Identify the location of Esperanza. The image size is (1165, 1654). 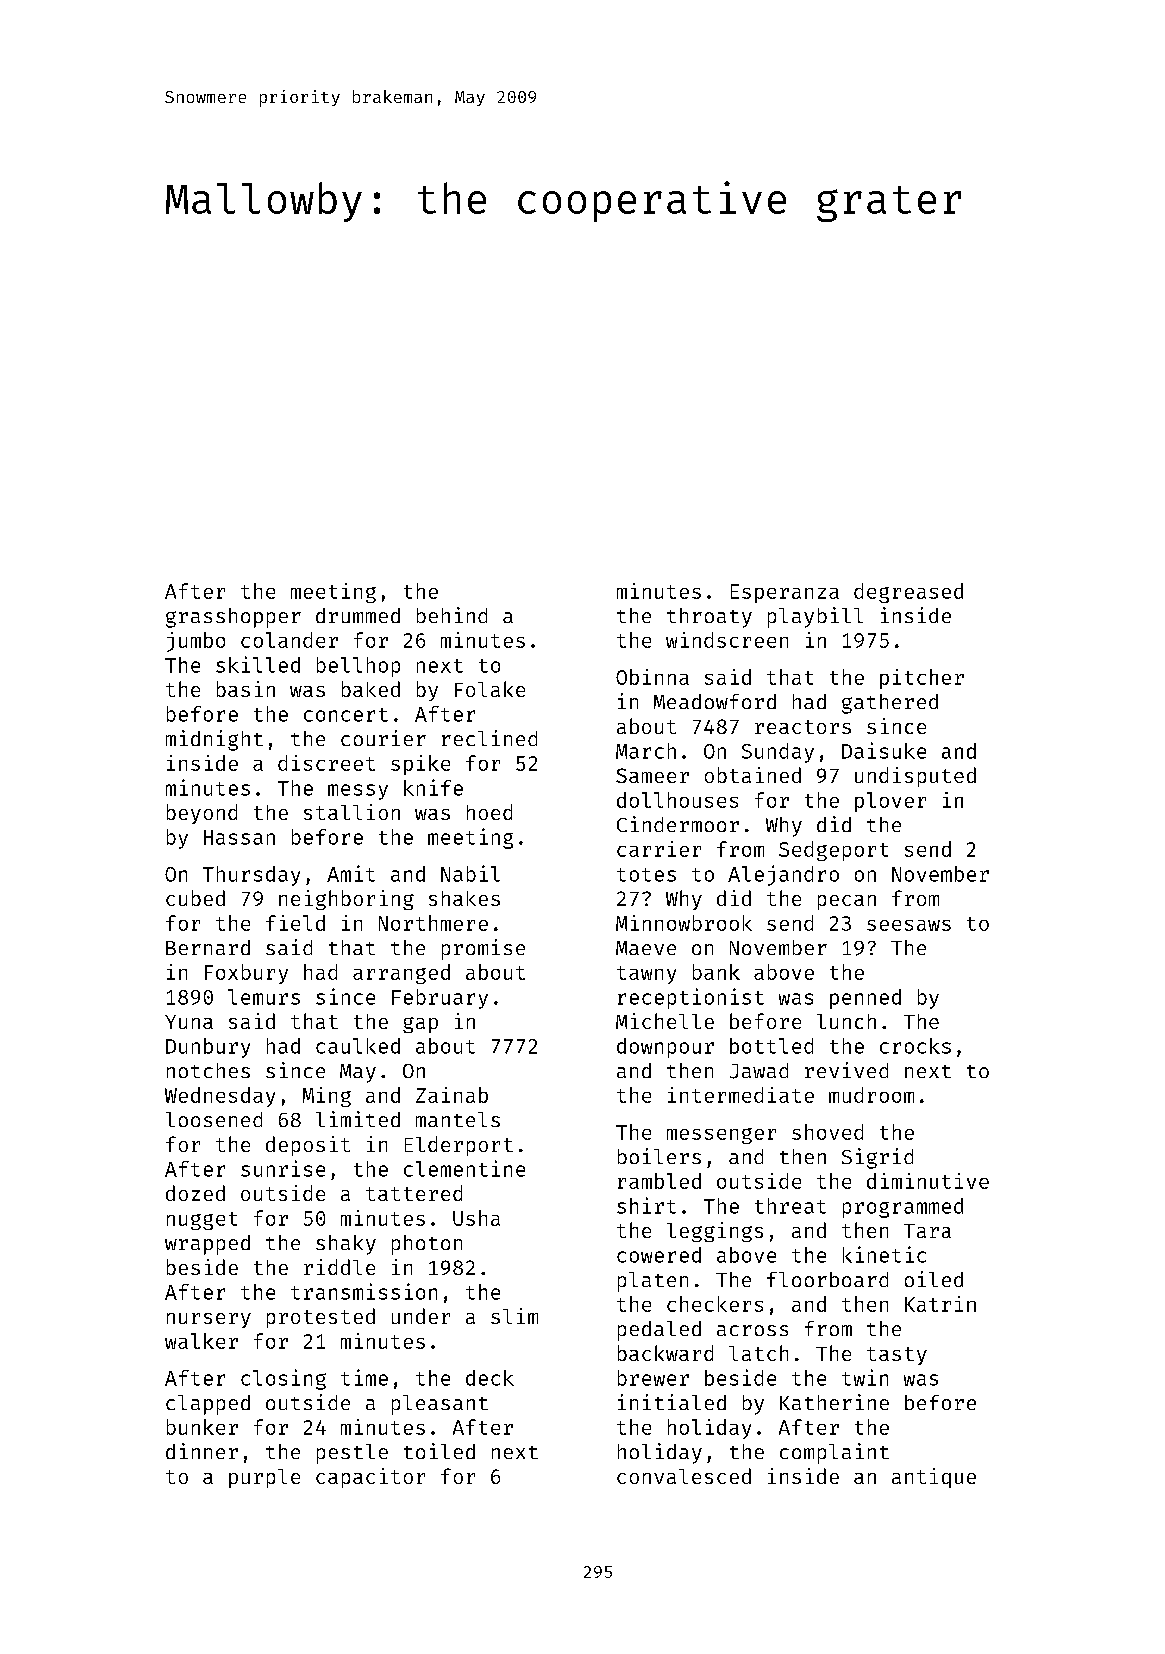
(785, 593).
